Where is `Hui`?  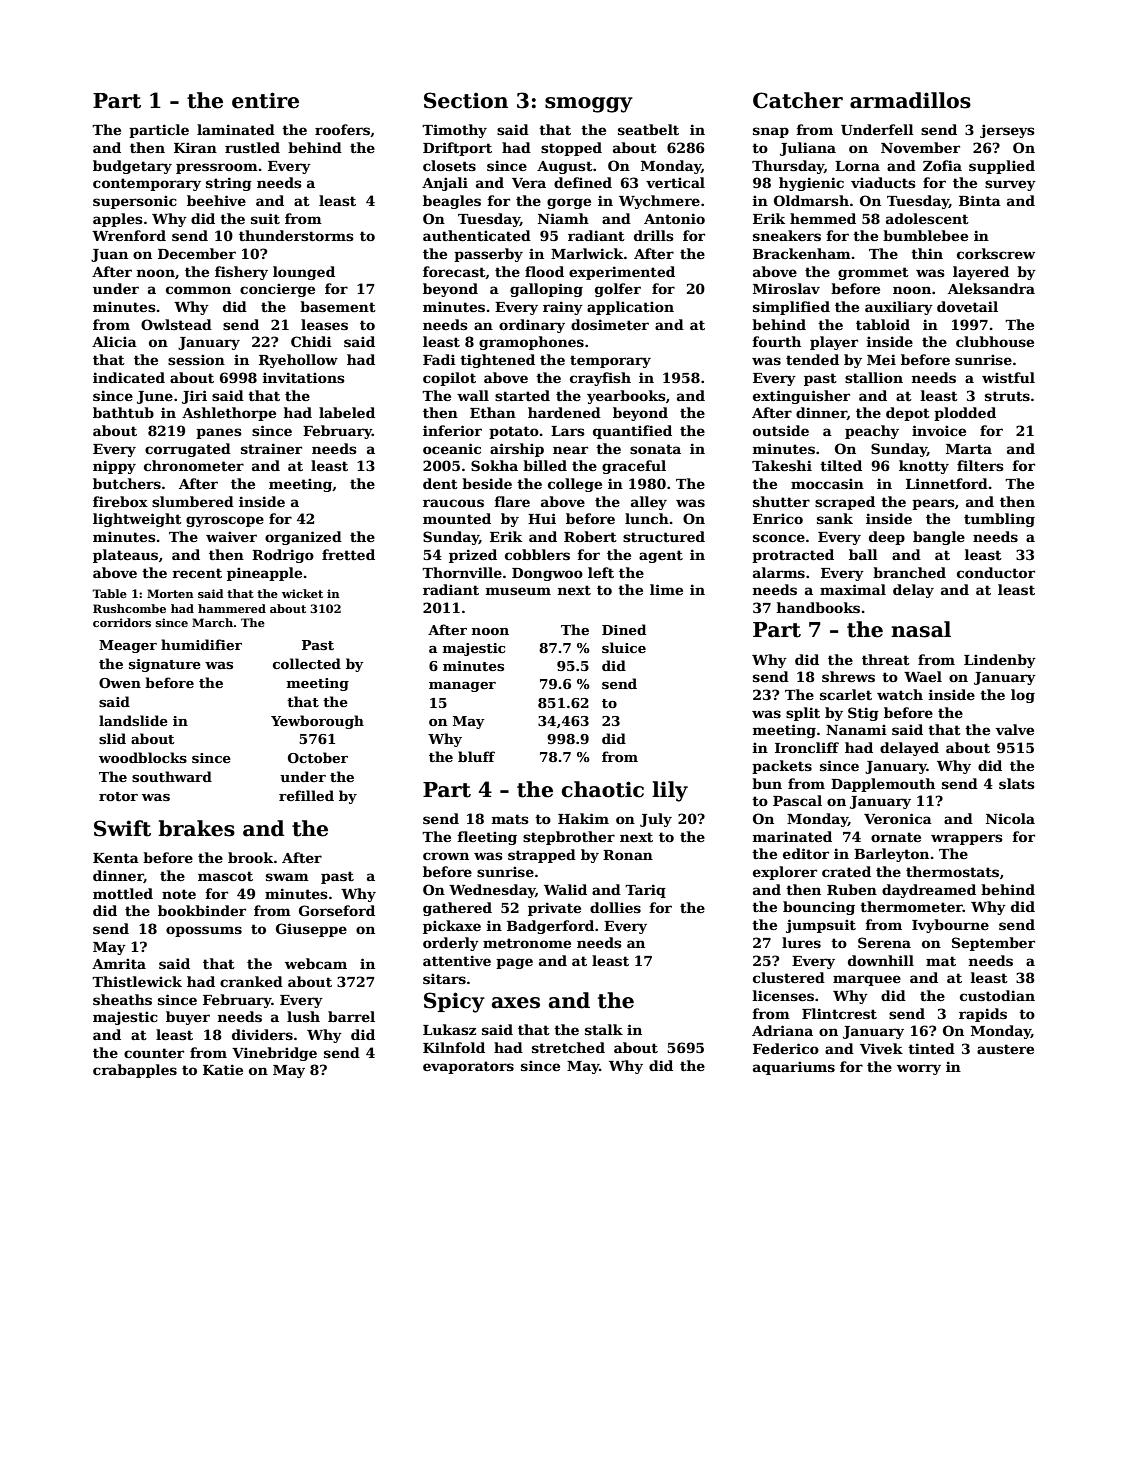 Hui is located at coordinates (542, 518).
